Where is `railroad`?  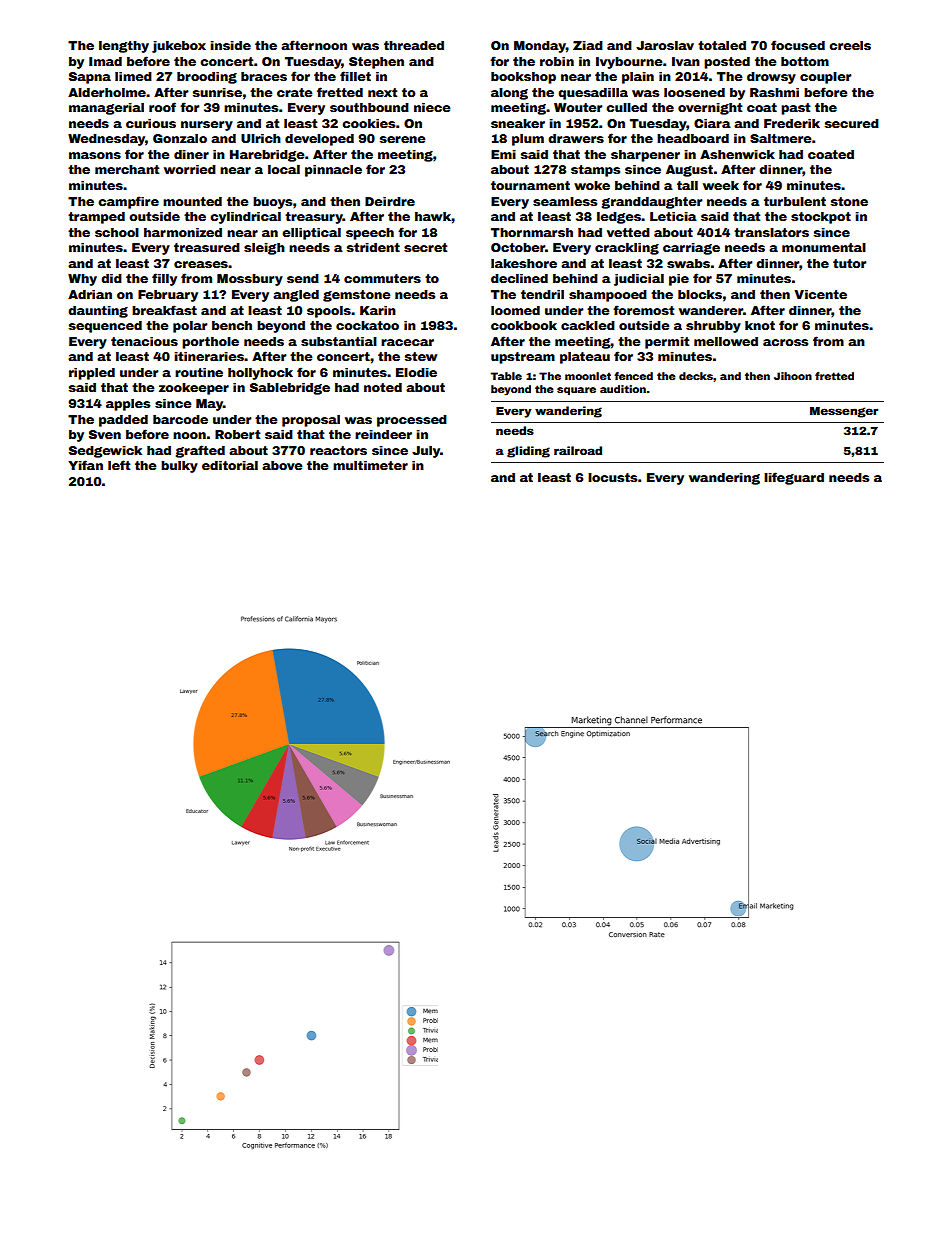 railroad is located at coordinates (578, 450).
